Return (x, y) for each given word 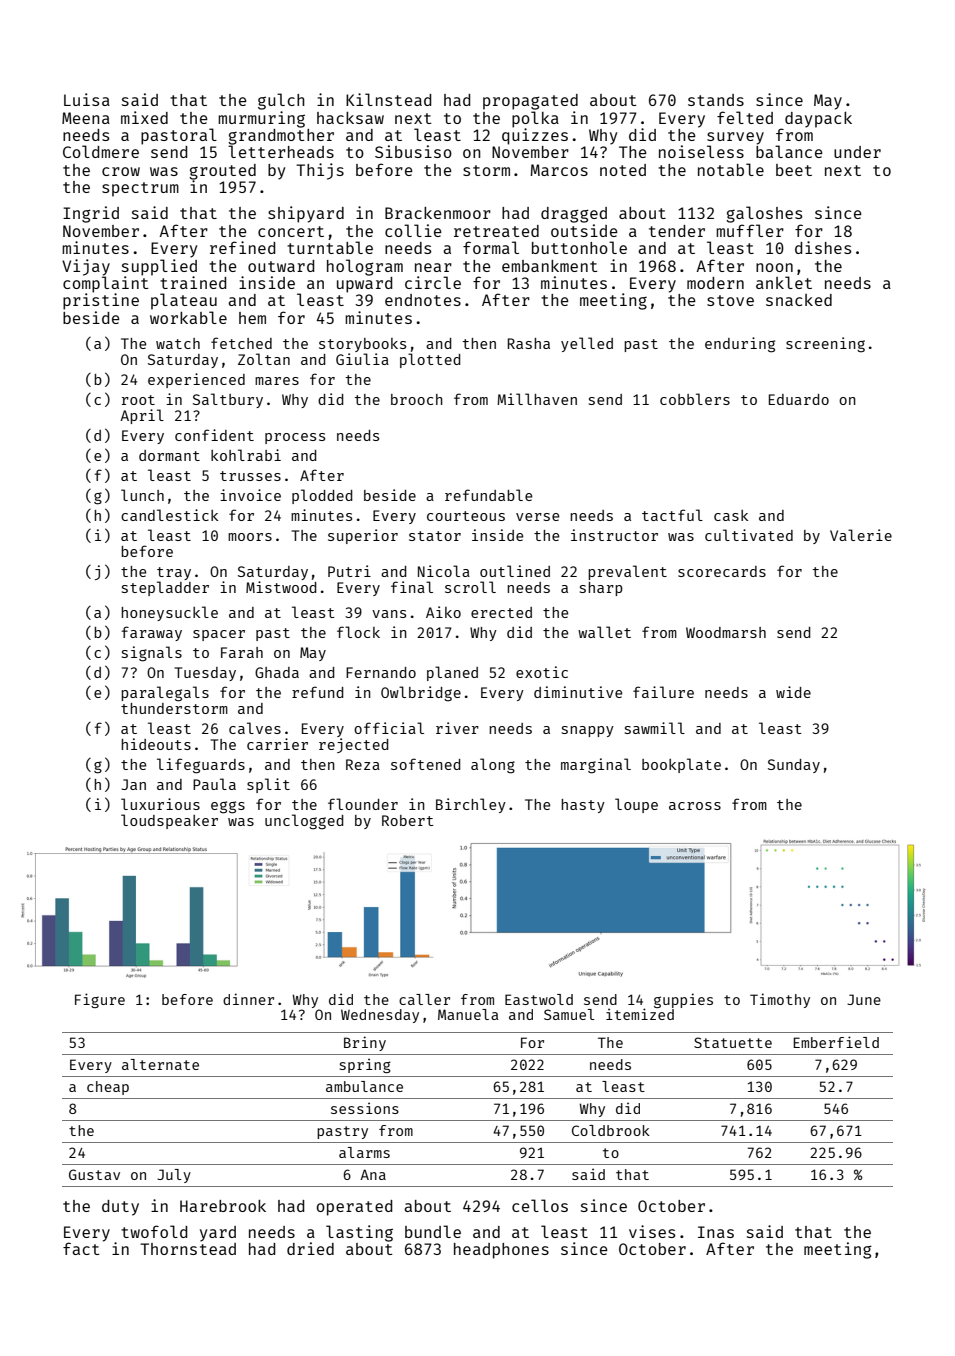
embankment (550, 266)
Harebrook (223, 1206)
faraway (152, 633)
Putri (349, 571)
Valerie (861, 535)
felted (745, 117)
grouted (222, 172)
